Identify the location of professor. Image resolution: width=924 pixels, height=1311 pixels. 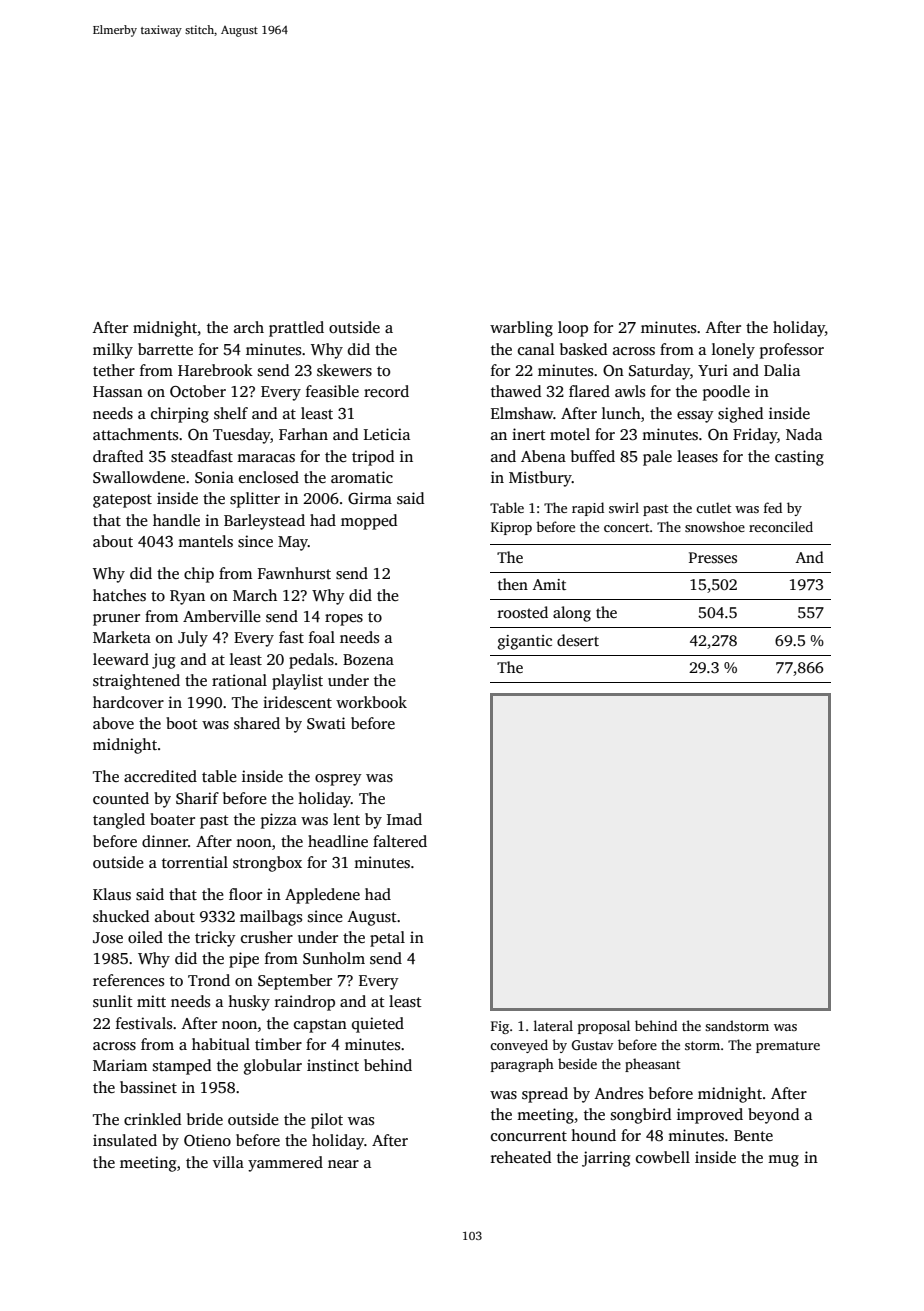
(792, 351).
